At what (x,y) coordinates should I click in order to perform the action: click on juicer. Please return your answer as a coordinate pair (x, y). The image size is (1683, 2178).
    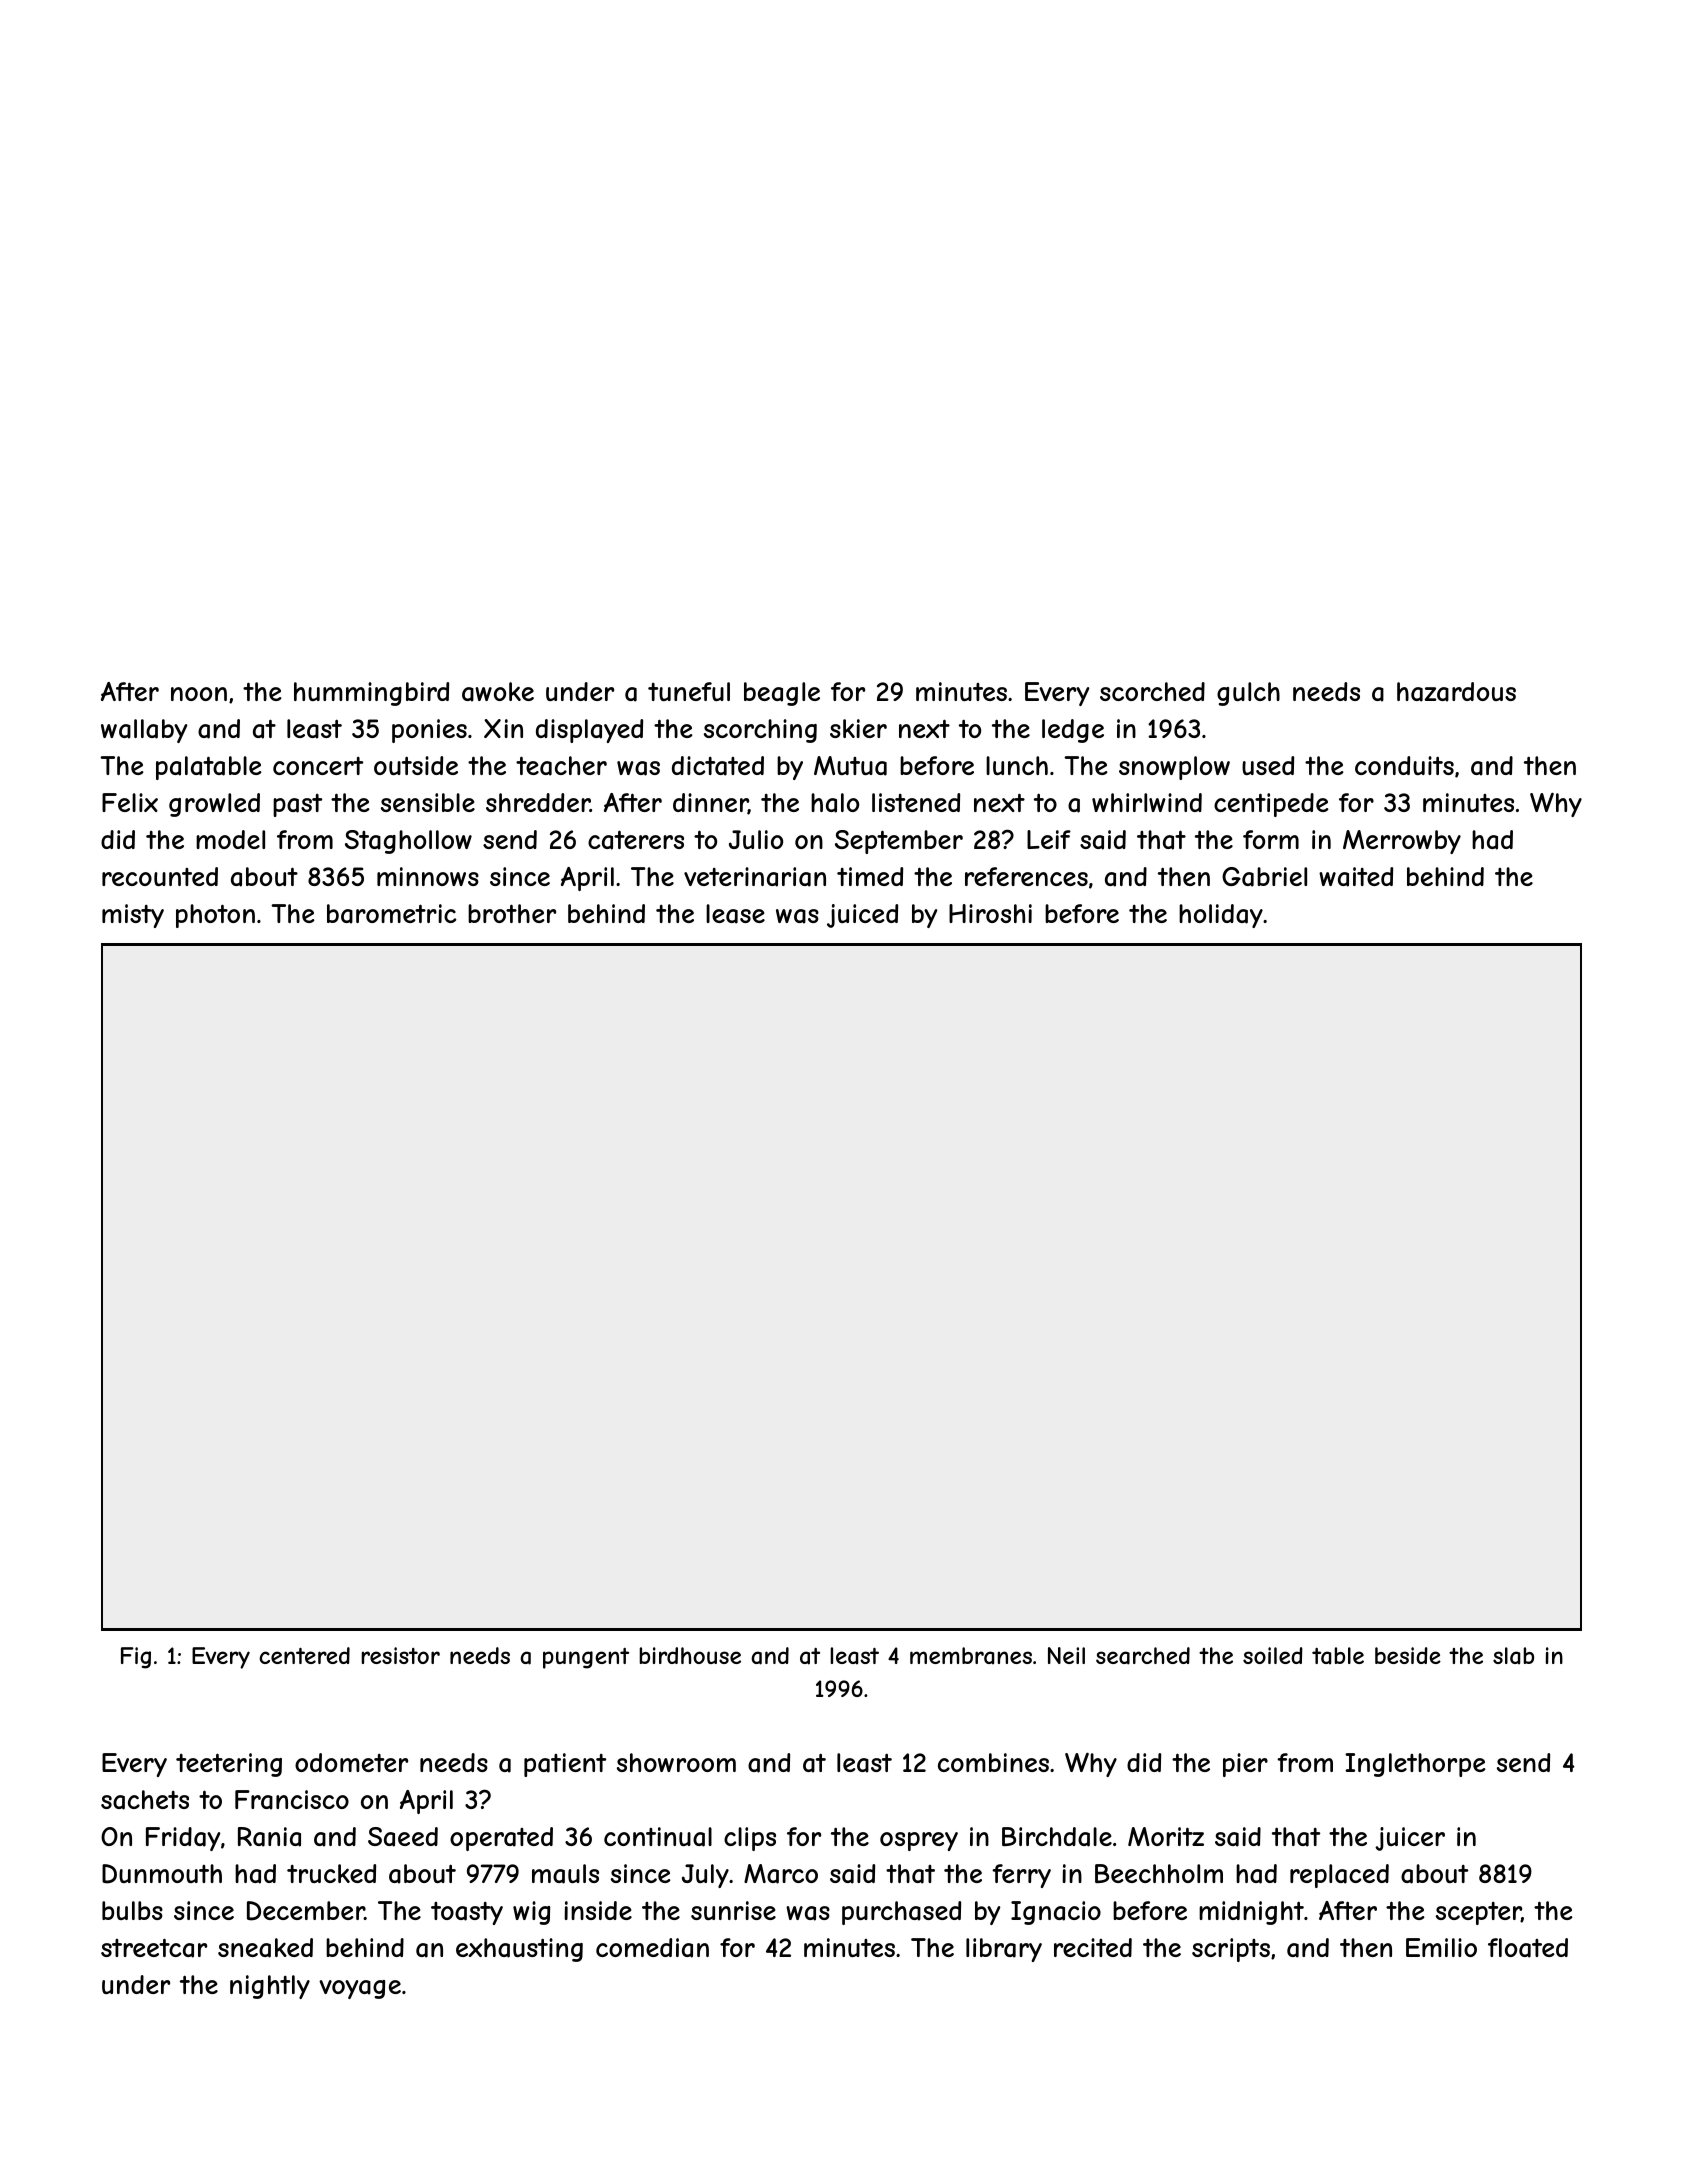
    Looking at the image, I should click on (1410, 1839).
